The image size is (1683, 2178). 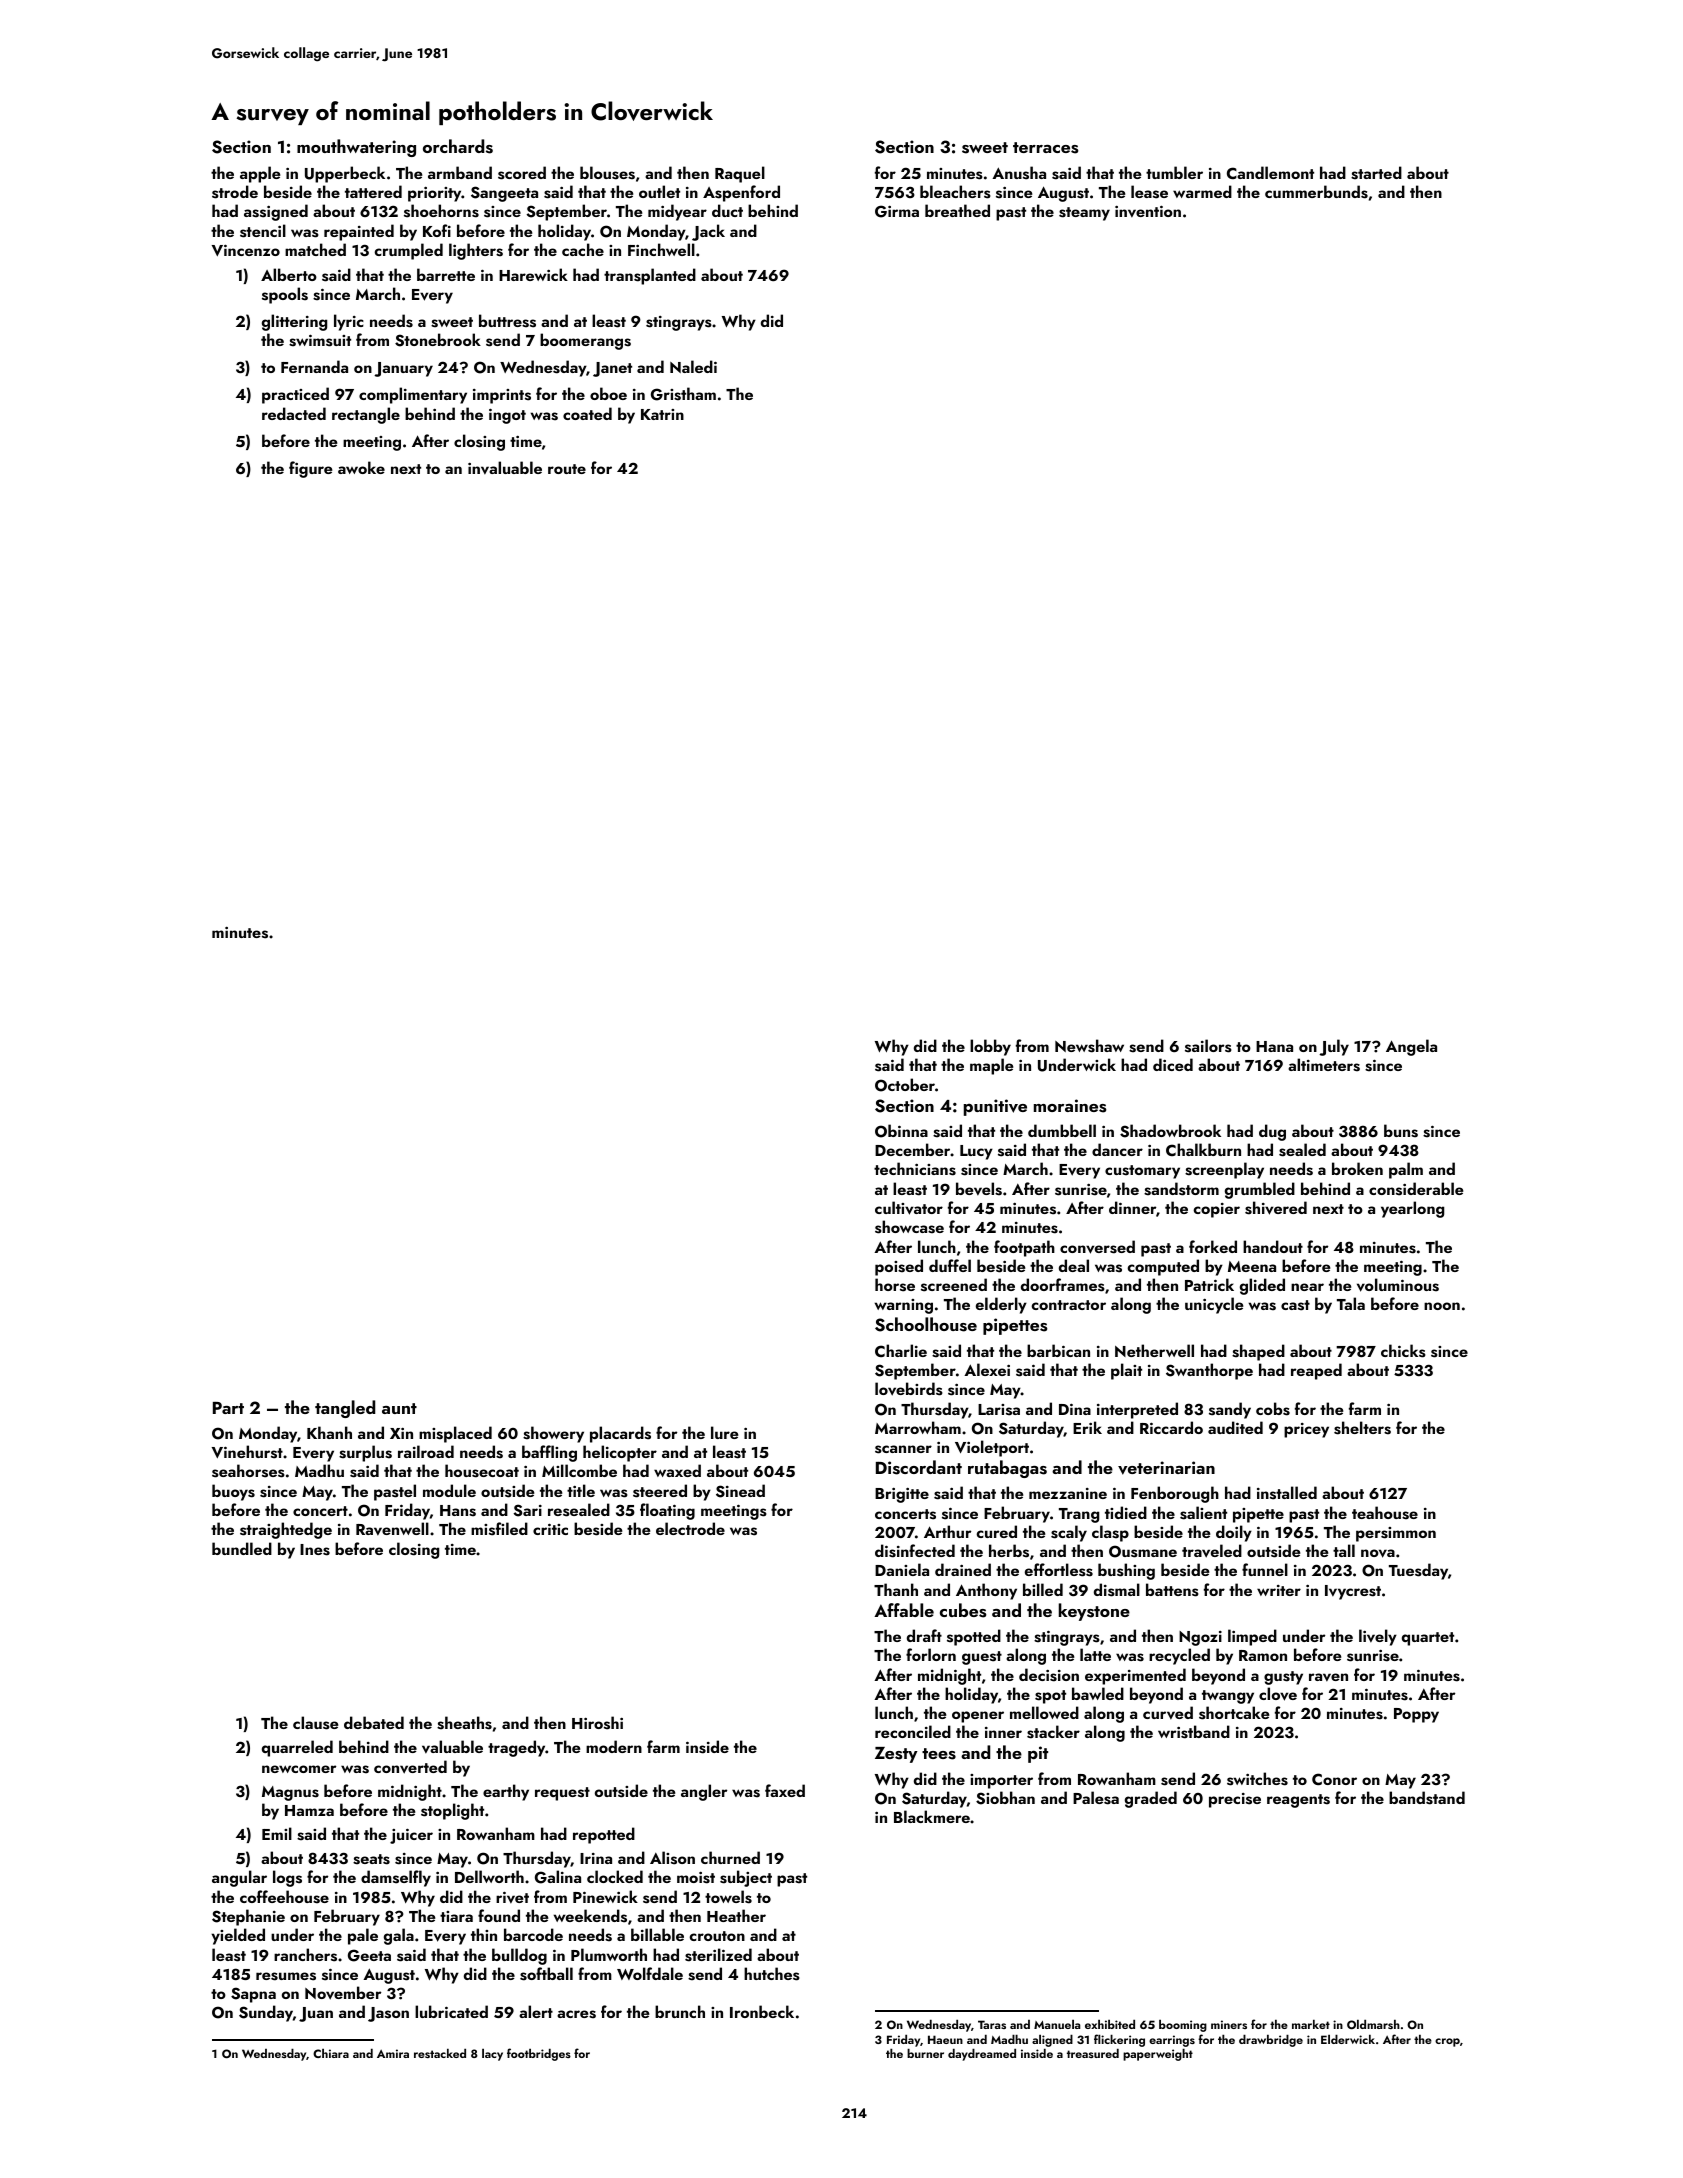 What do you see at coordinates (361, 467) in the page?
I see `awoke` at bounding box center [361, 467].
